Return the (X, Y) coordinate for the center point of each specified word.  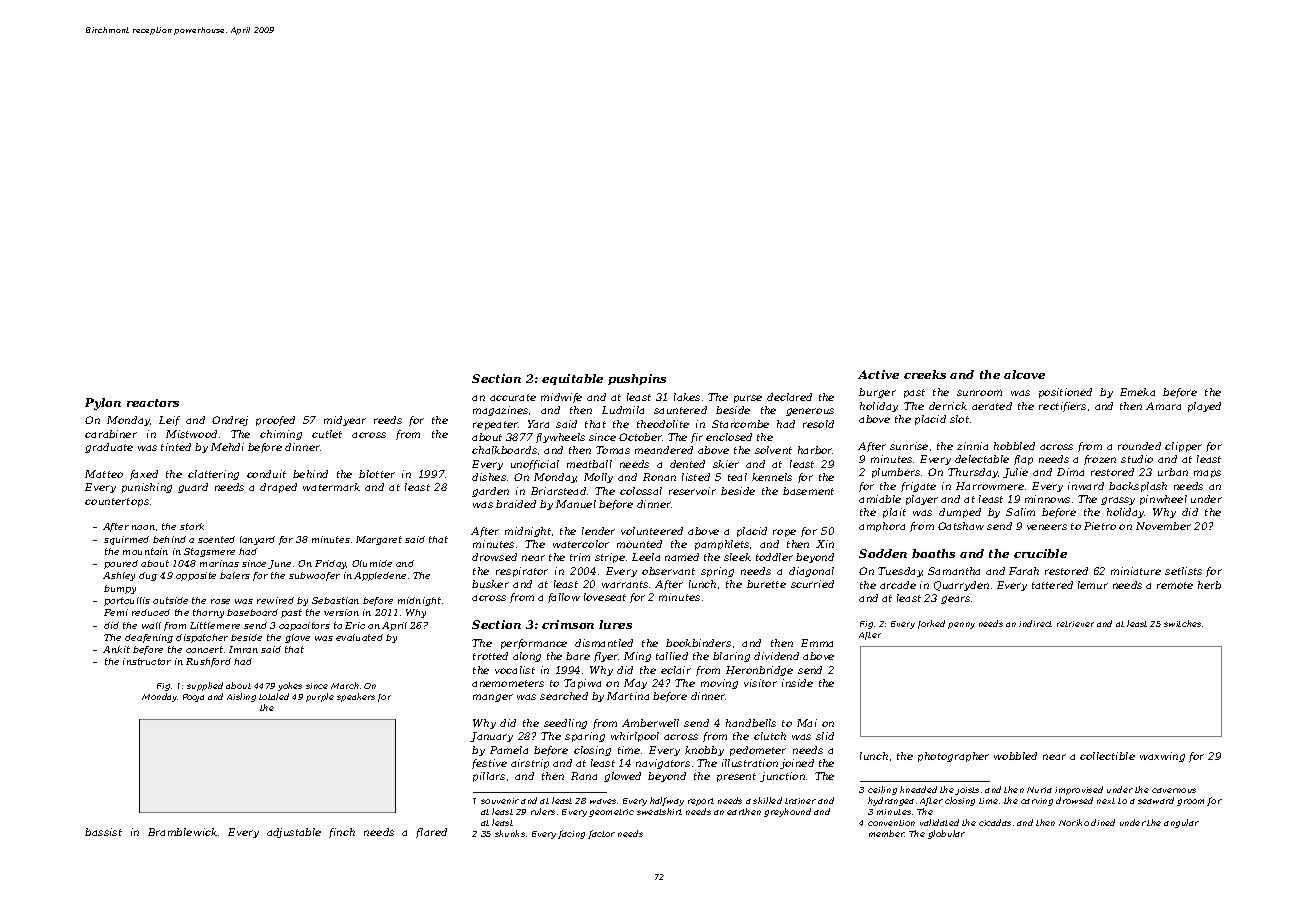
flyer (606, 657)
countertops (117, 502)
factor (601, 834)
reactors (153, 403)
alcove (1024, 374)
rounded (1139, 446)
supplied (205, 686)
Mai (807, 723)
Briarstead (558, 491)
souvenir (500, 801)
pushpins (637, 379)
